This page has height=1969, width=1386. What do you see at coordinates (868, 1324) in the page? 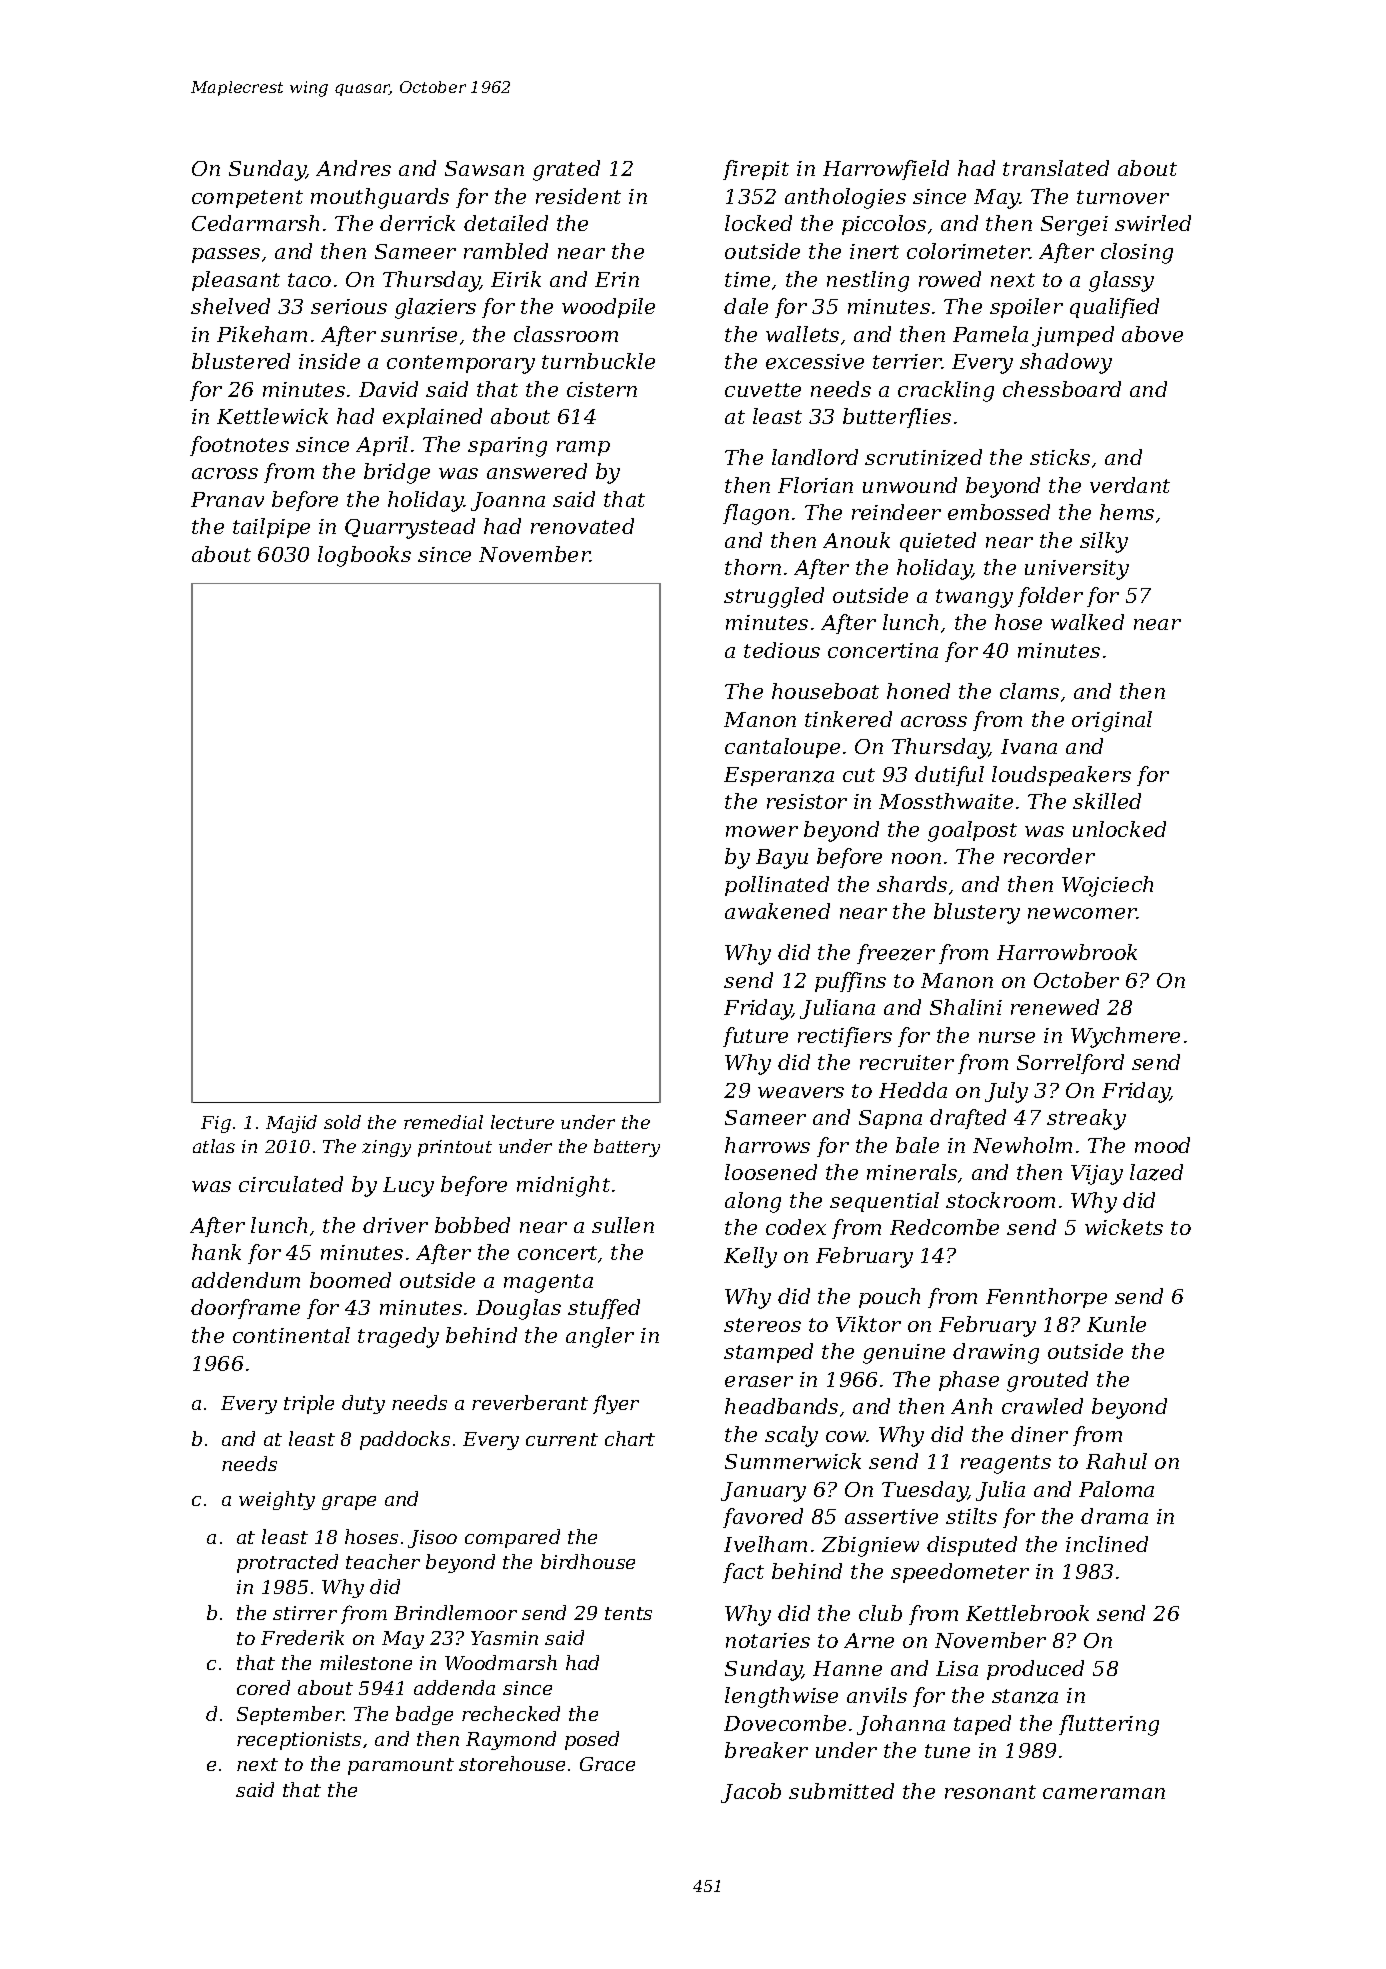
I see `Viktor` at bounding box center [868, 1324].
